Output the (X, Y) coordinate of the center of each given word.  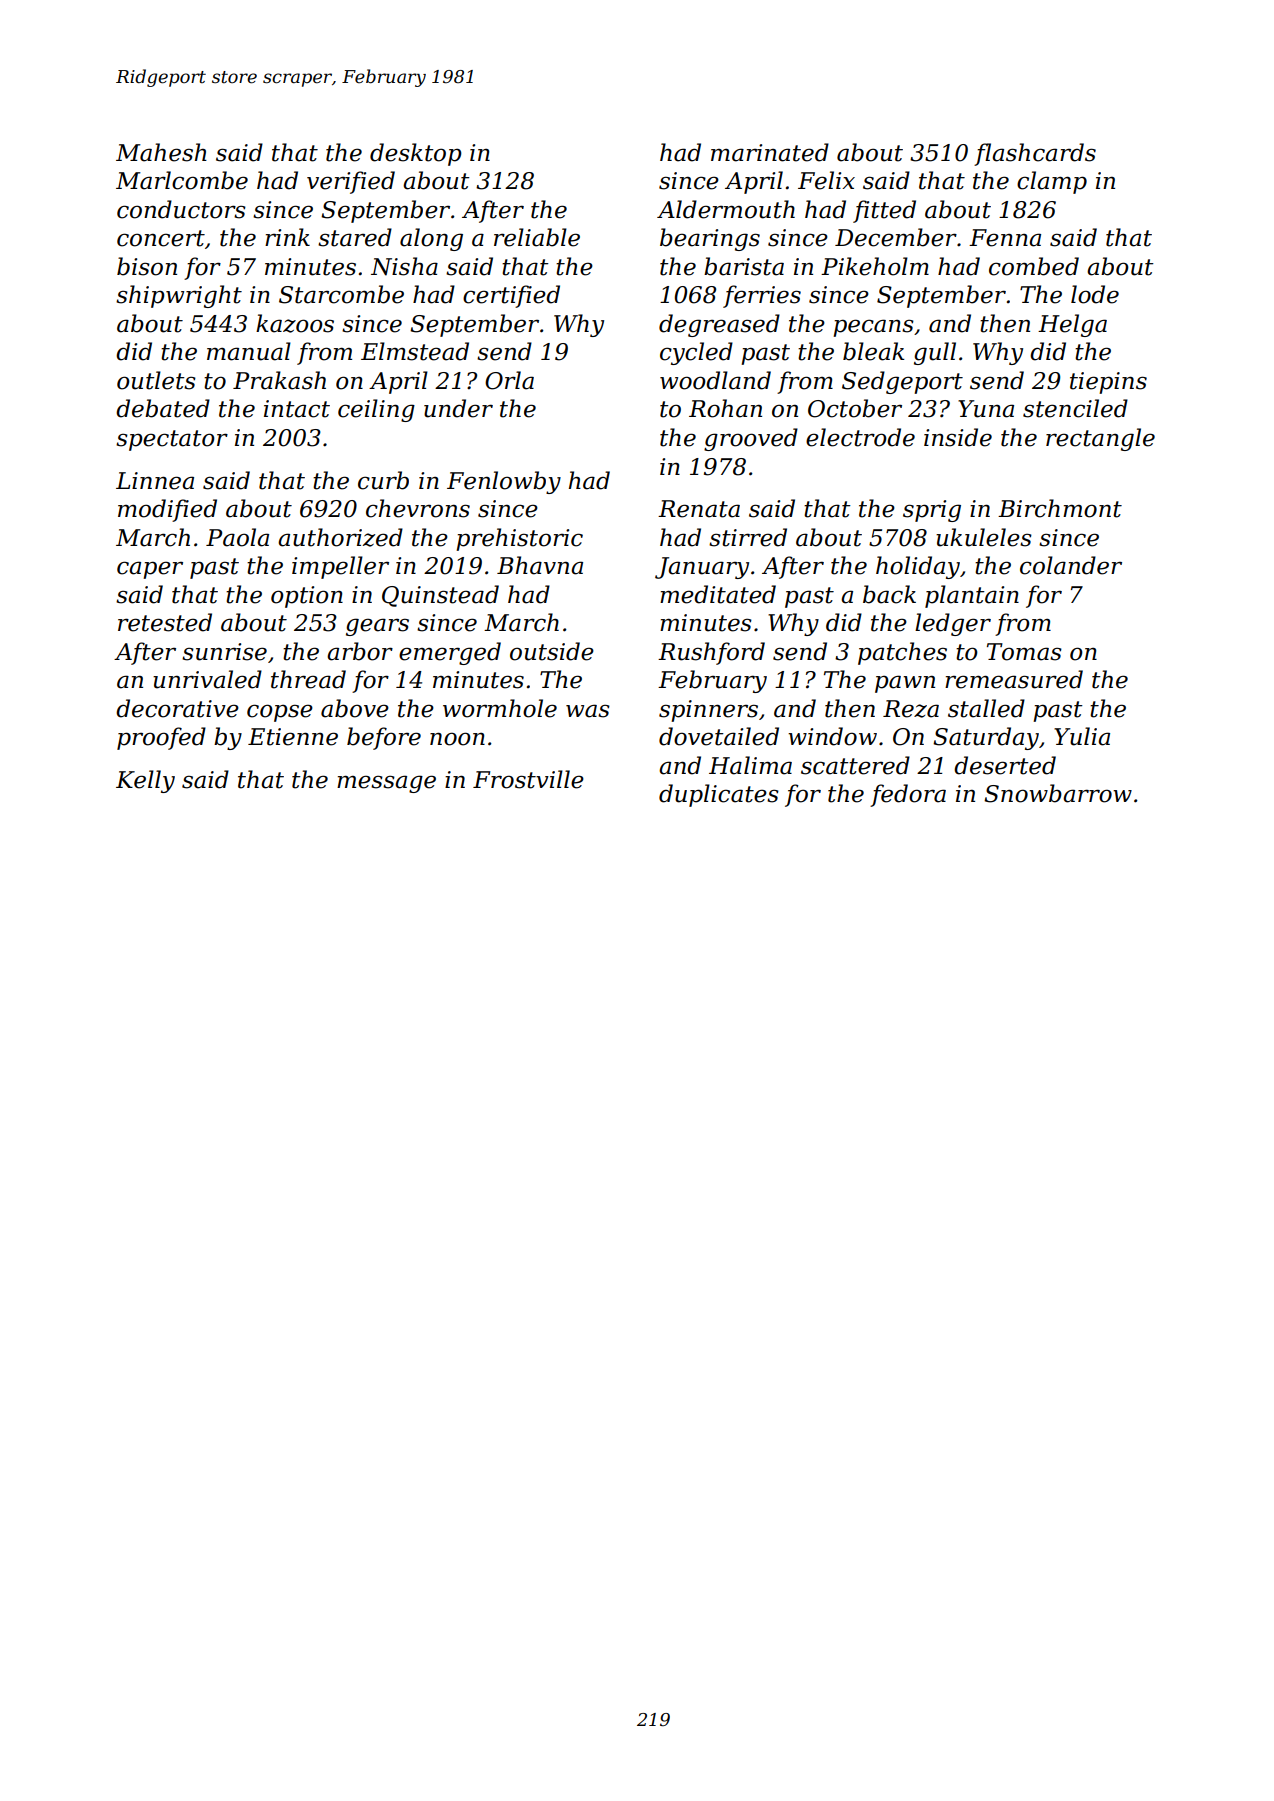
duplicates (719, 795)
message (386, 784)
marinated (770, 152)
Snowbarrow (1058, 793)
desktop (416, 154)
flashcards (1035, 154)
